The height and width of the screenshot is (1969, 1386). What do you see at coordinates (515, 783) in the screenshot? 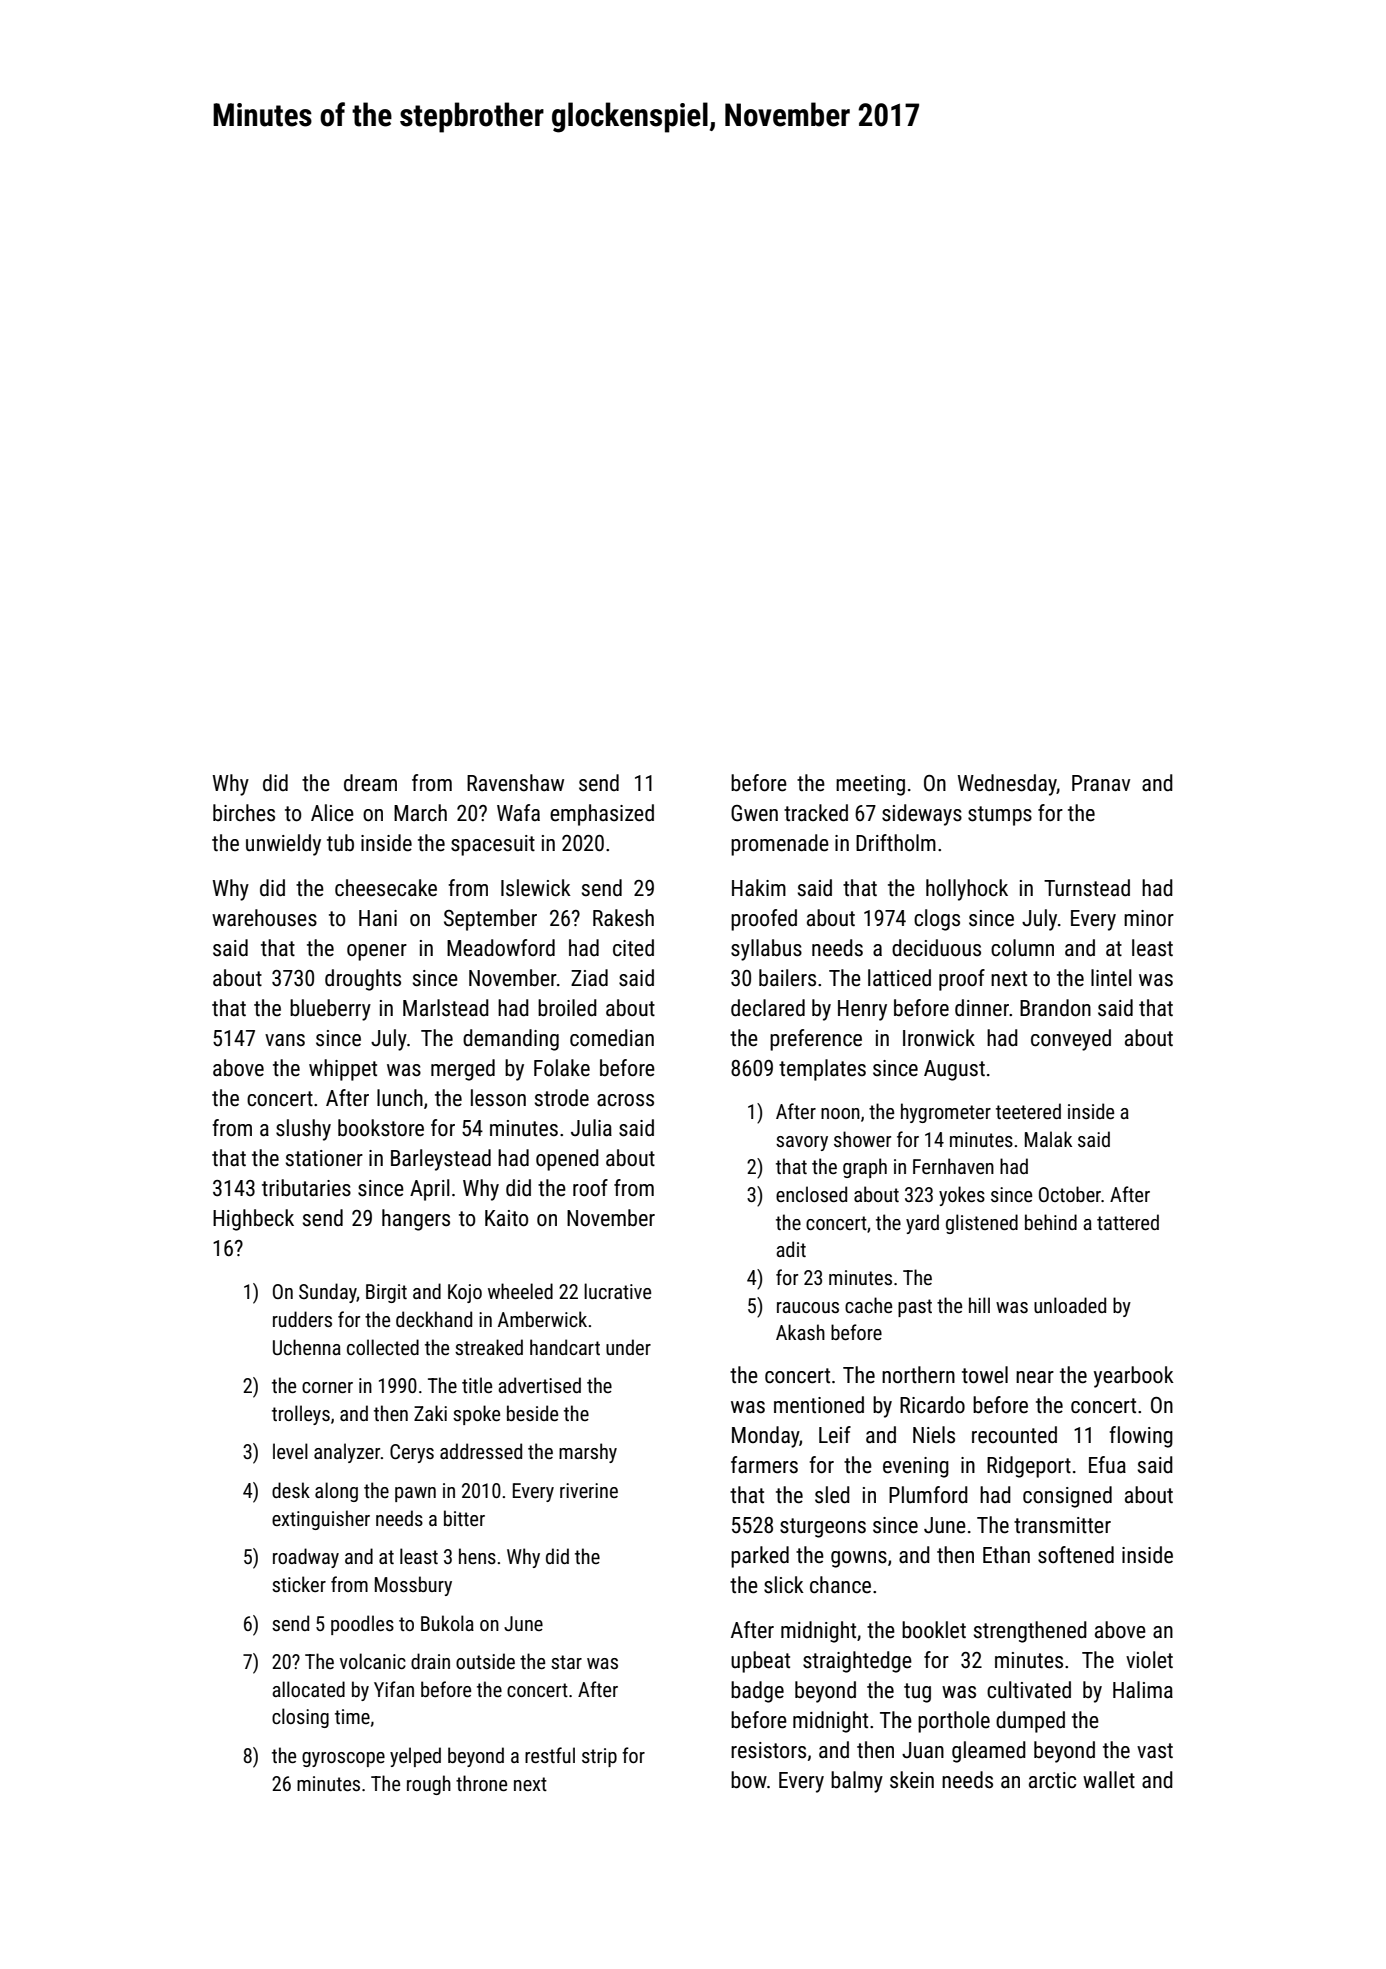
I see `Ravenshaw` at bounding box center [515, 783].
